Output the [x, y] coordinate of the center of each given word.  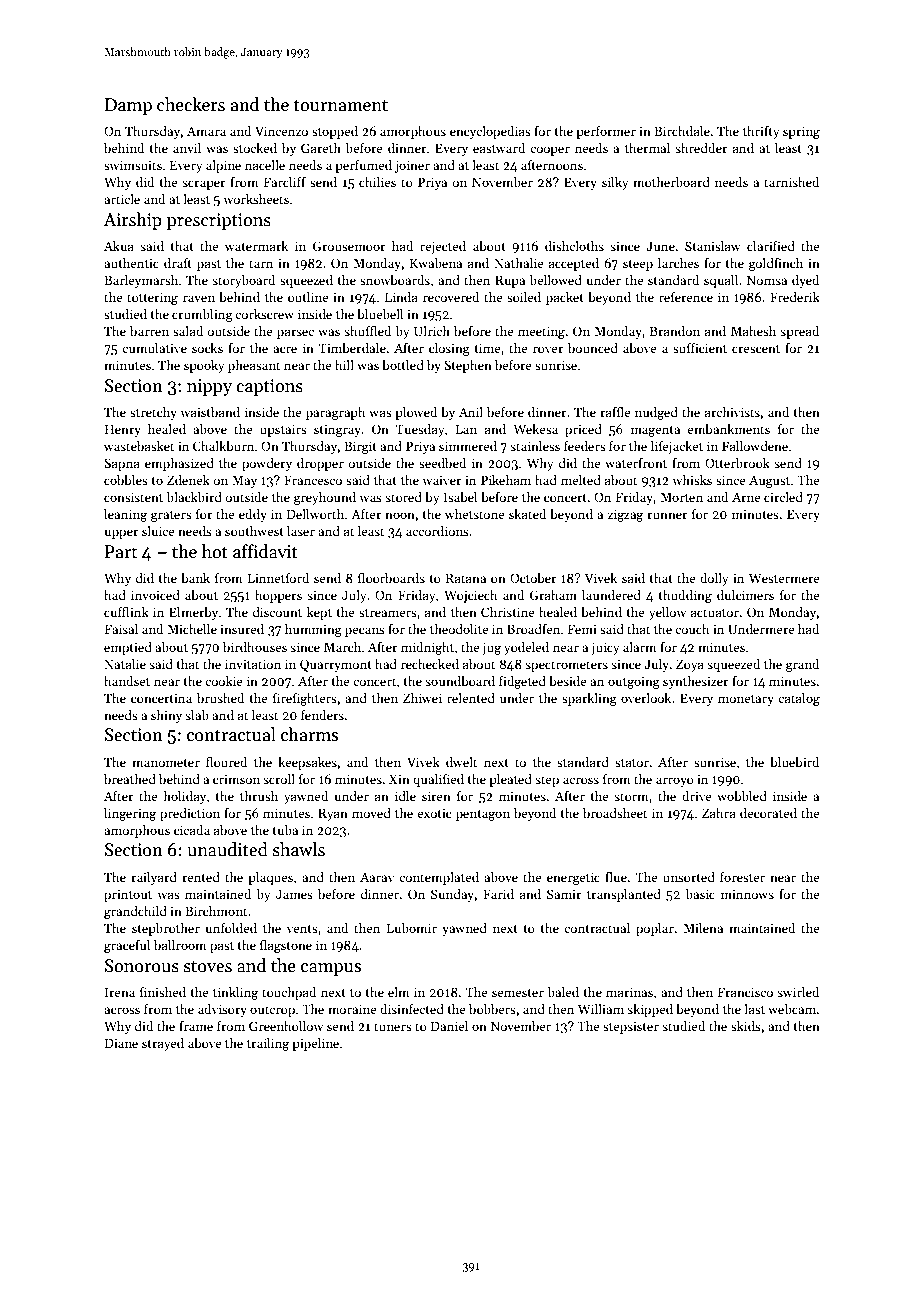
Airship [133, 221]
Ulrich [432, 331]
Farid [498, 894]
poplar [655, 929]
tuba [285, 830]
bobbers [492, 1009]
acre [285, 349]
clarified [771, 246]
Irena [120, 992]
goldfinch [776, 264]
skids [746, 1026]
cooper [550, 151]
